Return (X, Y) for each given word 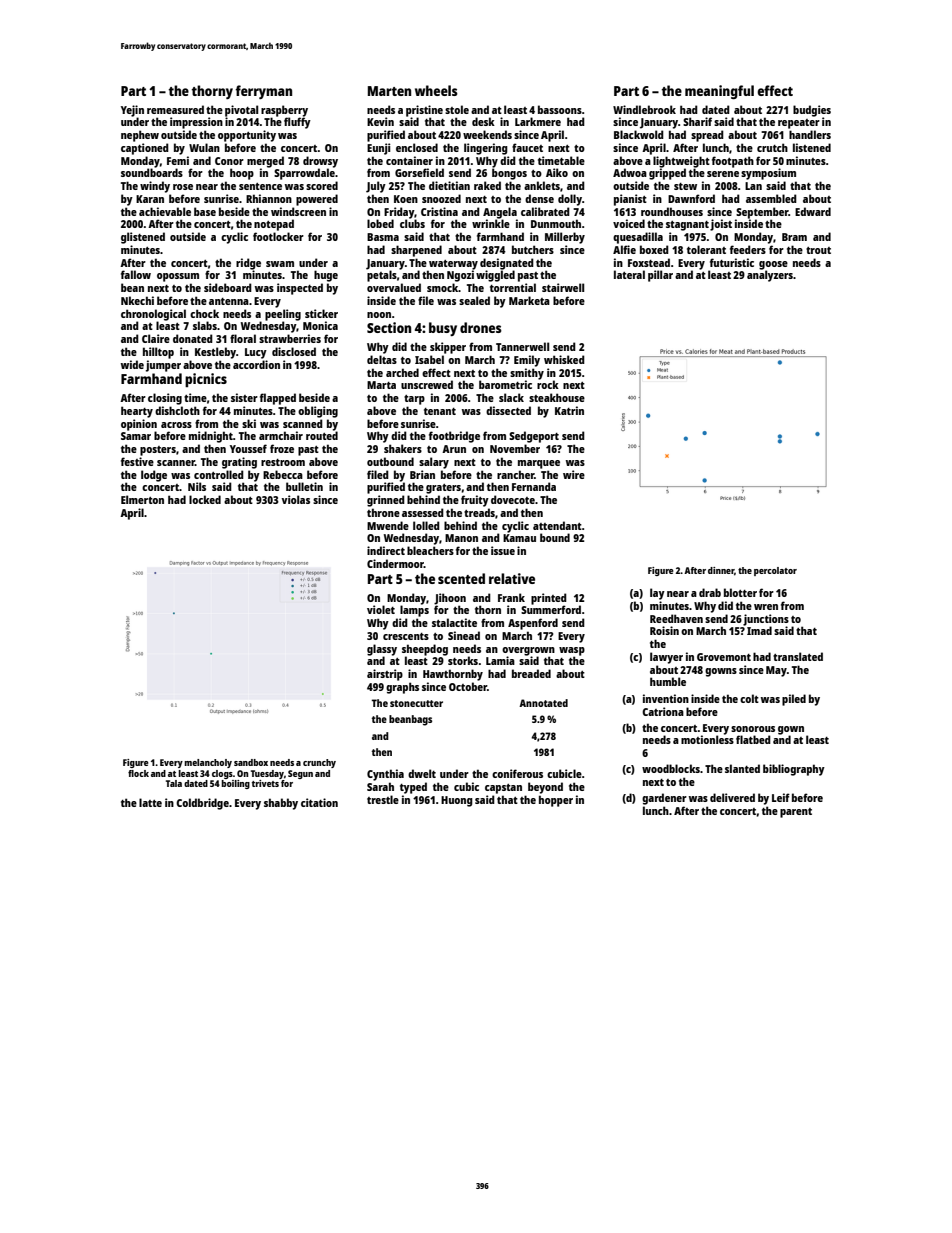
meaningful (719, 92)
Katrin (569, 410)
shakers (403, 448)
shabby (281, 804)
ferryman (264, 92)
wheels (436, 90)
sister (244, 397)
